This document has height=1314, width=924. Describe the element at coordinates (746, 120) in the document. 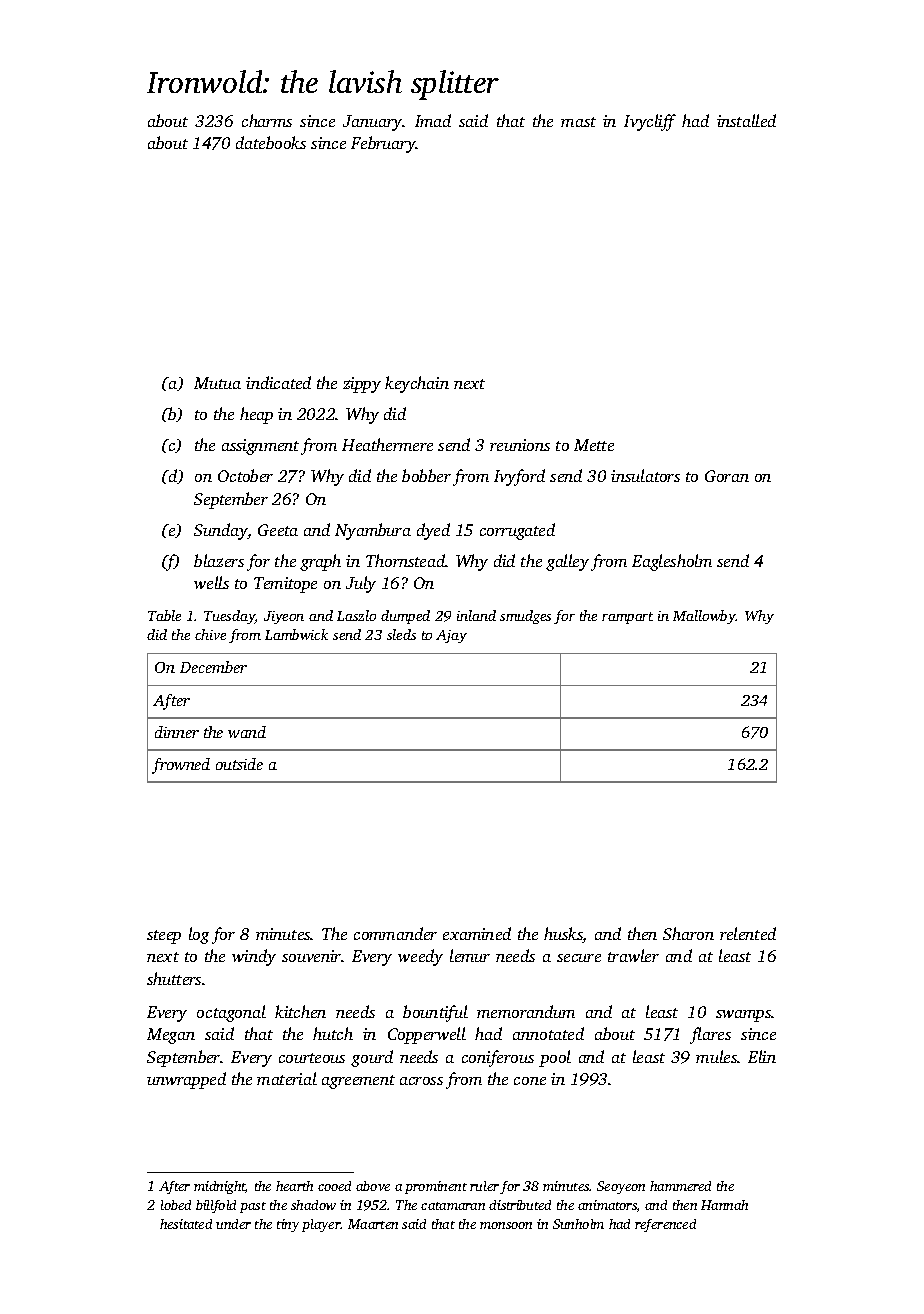

I see `installed` at that location.
